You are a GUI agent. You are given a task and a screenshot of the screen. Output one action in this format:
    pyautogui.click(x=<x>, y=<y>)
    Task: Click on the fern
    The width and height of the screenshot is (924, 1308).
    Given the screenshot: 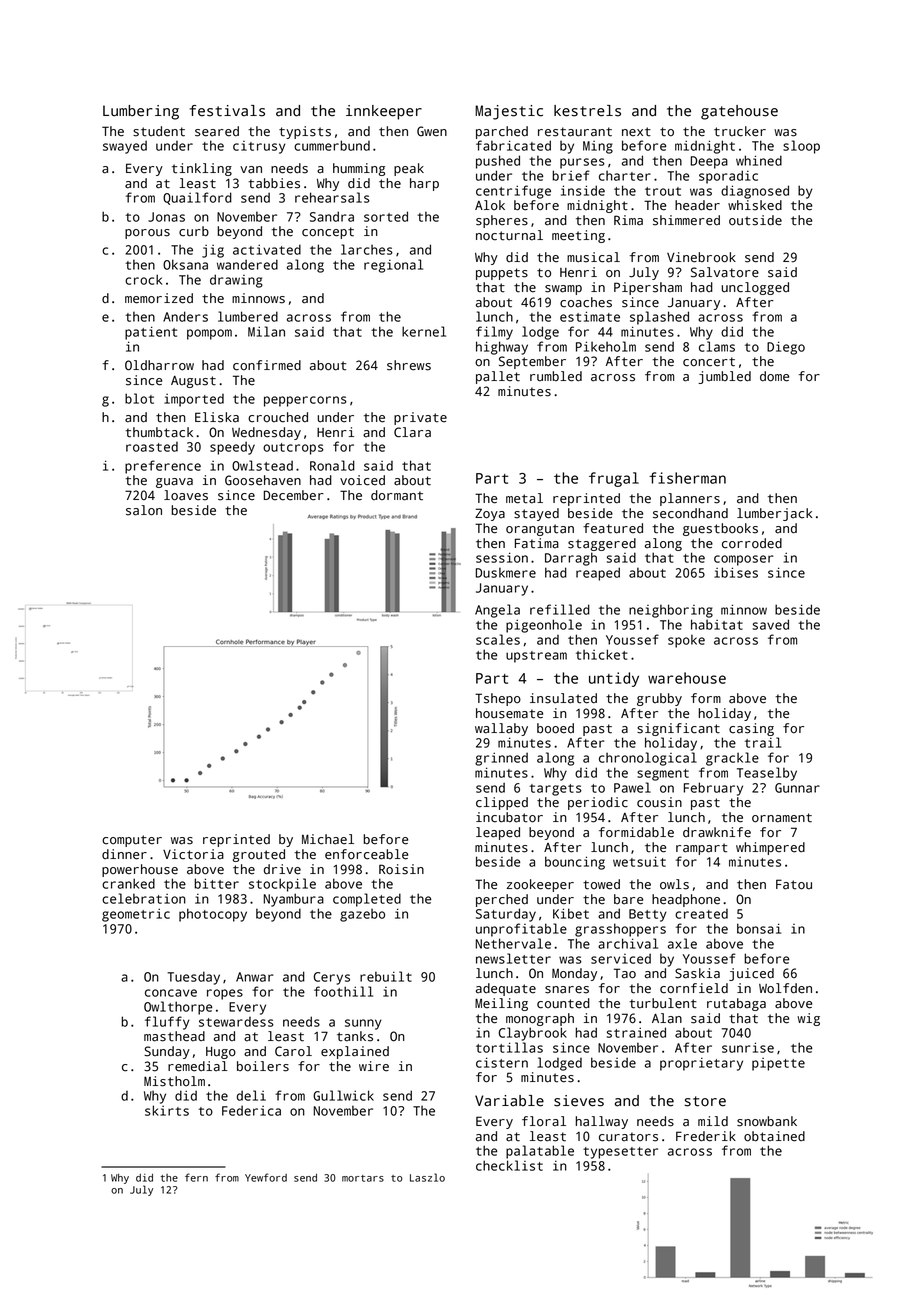 What is the action you would take?
    pyautogui.click(x=196, y=1177)
